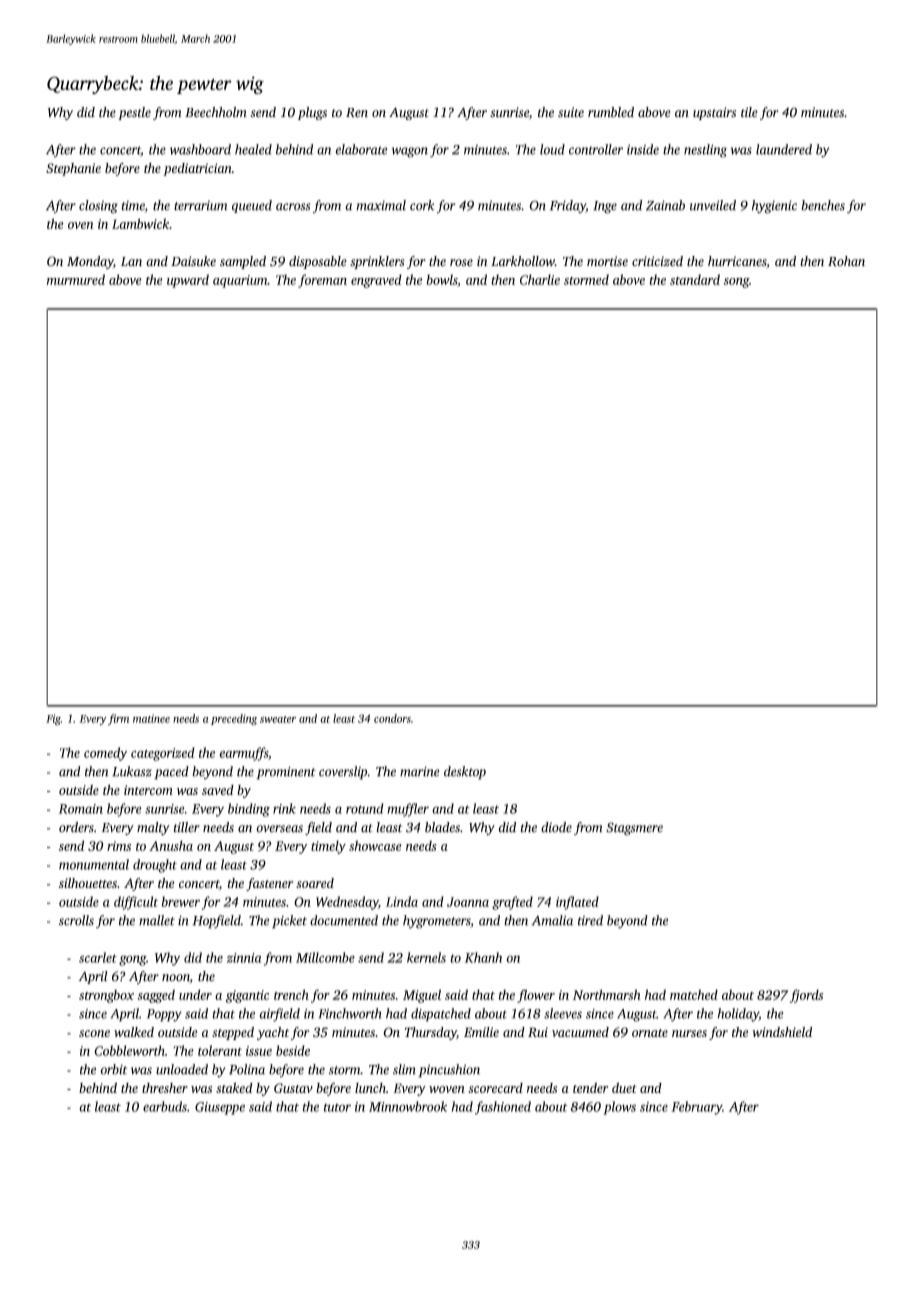 This document has height=1308, width=924. Describe the element at coordinates (392, 718) in the document. I see `condors` at that location.
